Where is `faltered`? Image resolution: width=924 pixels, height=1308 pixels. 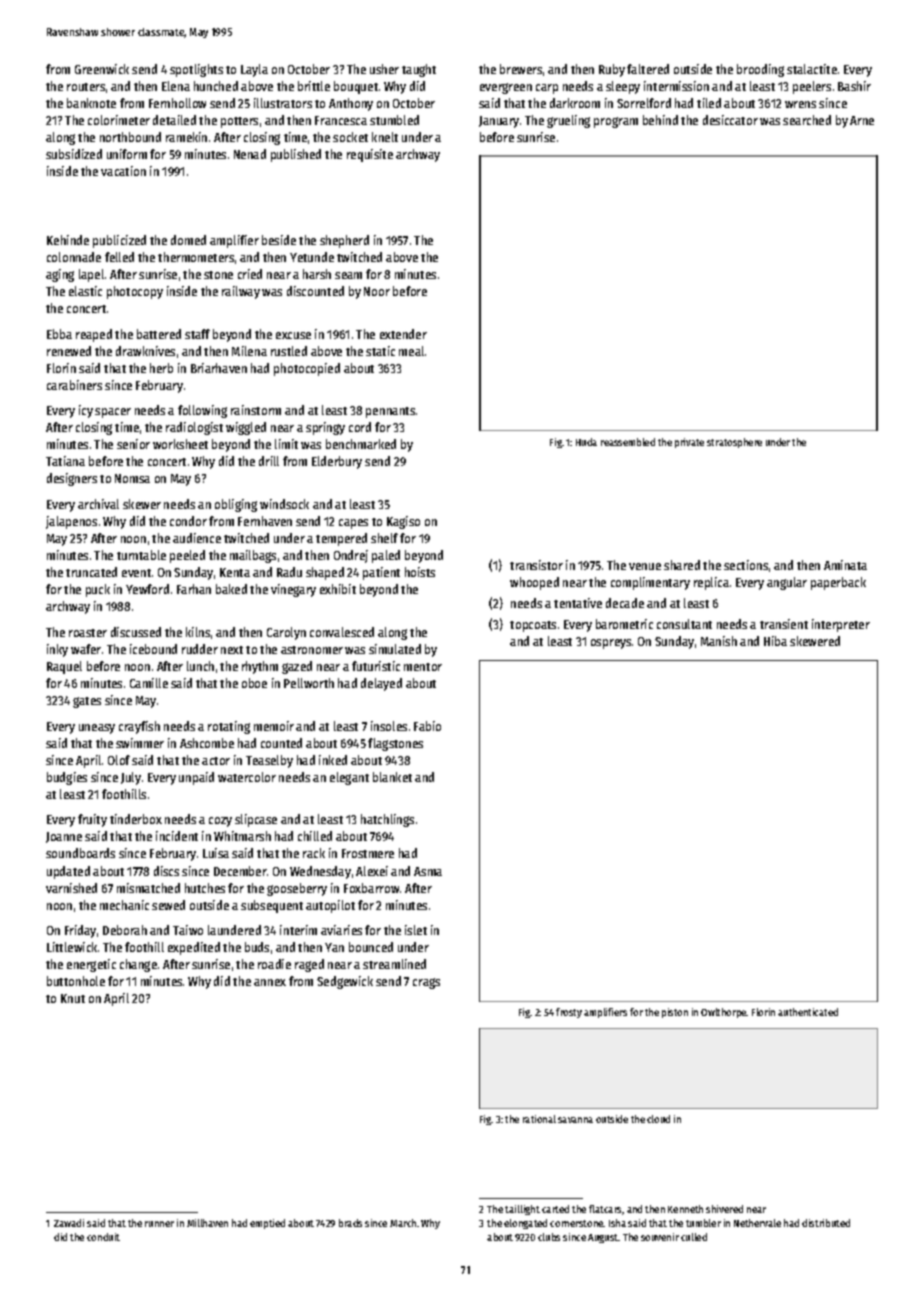
faltered is located at coordinates (648, 69).
